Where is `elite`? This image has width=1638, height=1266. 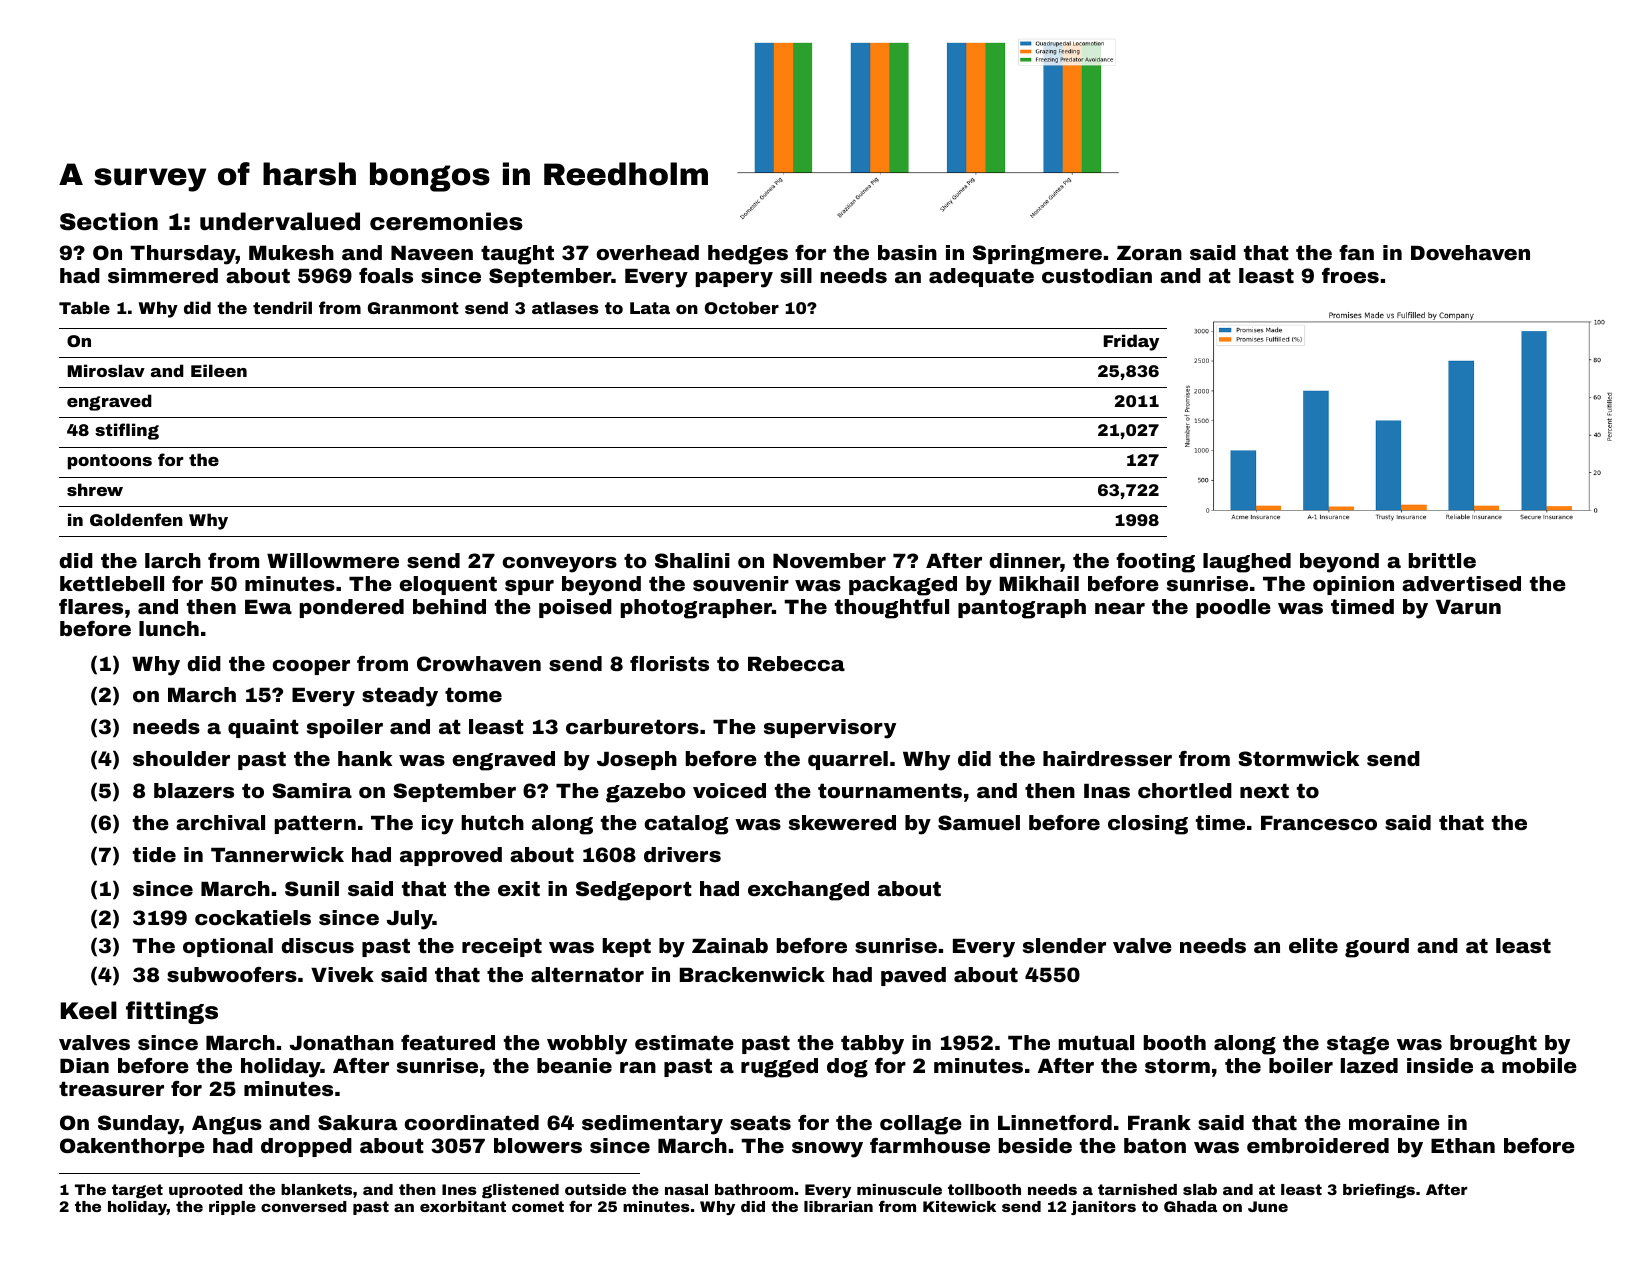 elite is located at coordinates (1313, 945).
